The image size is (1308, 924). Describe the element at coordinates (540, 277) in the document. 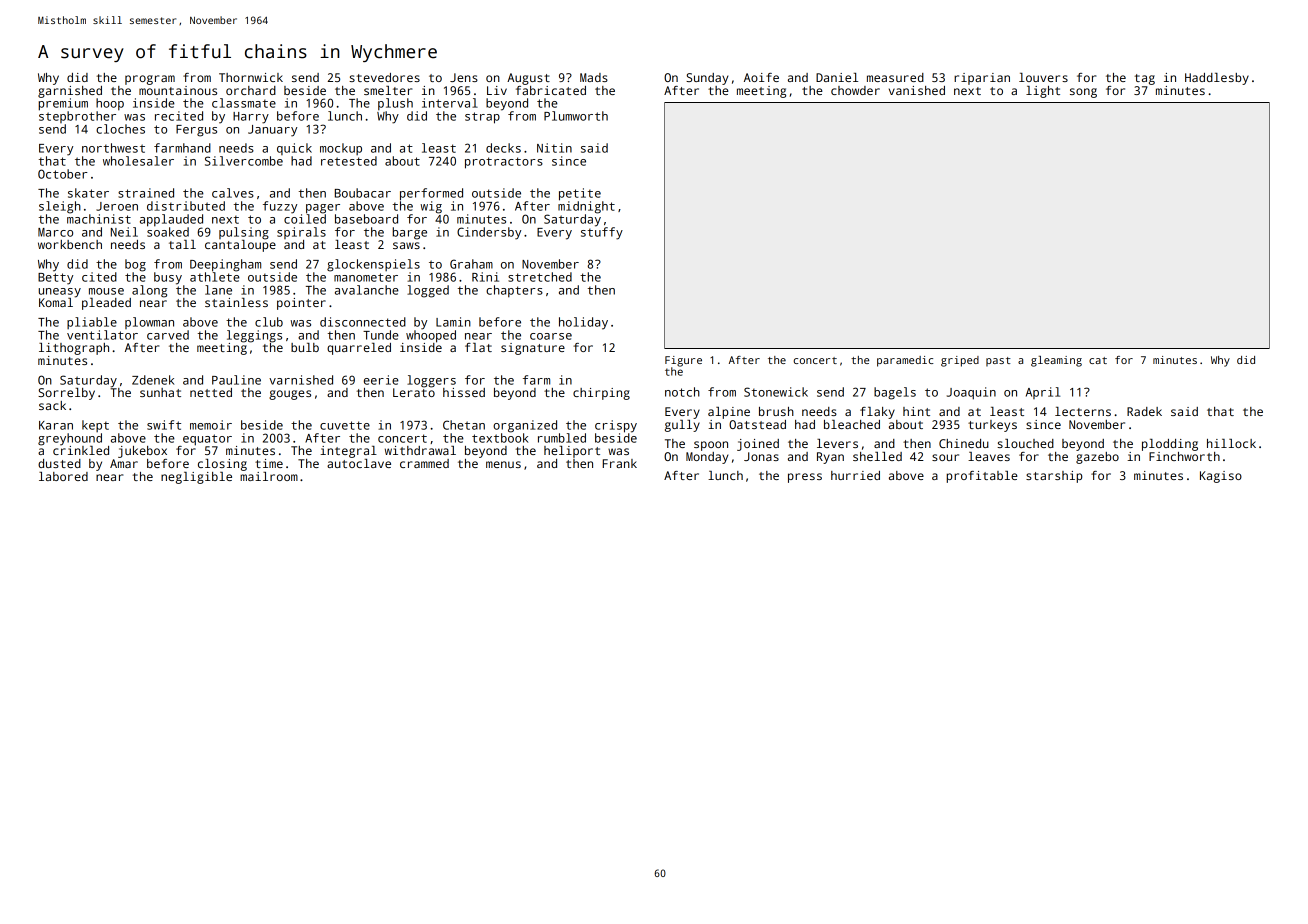

I see `stretched` at that location.
